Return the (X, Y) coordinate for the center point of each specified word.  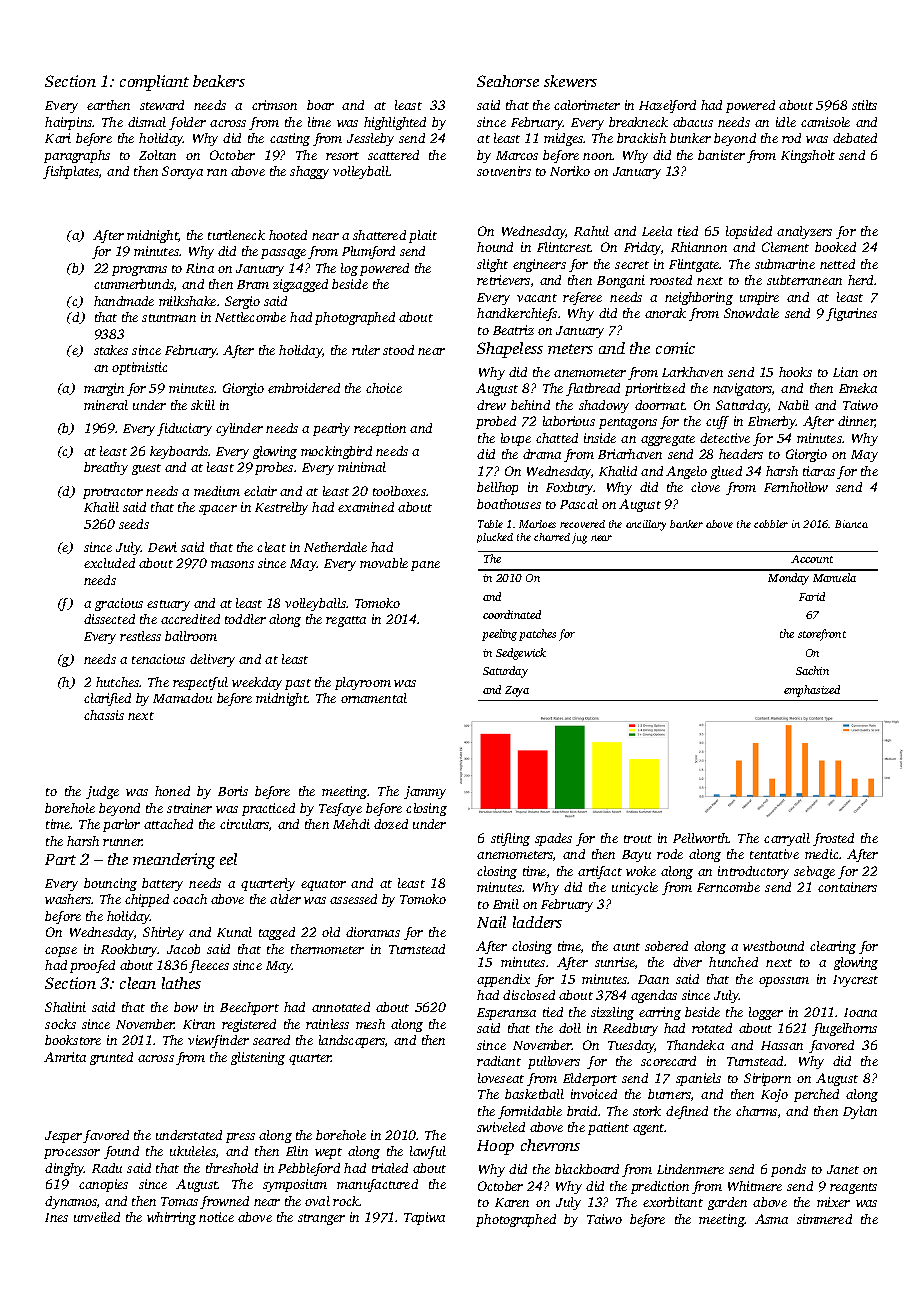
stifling (510, 839)
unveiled (97, 1217)
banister (721, 155)
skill (203, 405)
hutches (118, 682)
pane (425, 566)
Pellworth (701, 838)
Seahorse (508, 81)
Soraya (182, 172)
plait (423, 236)
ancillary (646, 525)
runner (122, 842)
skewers (570, 81)
